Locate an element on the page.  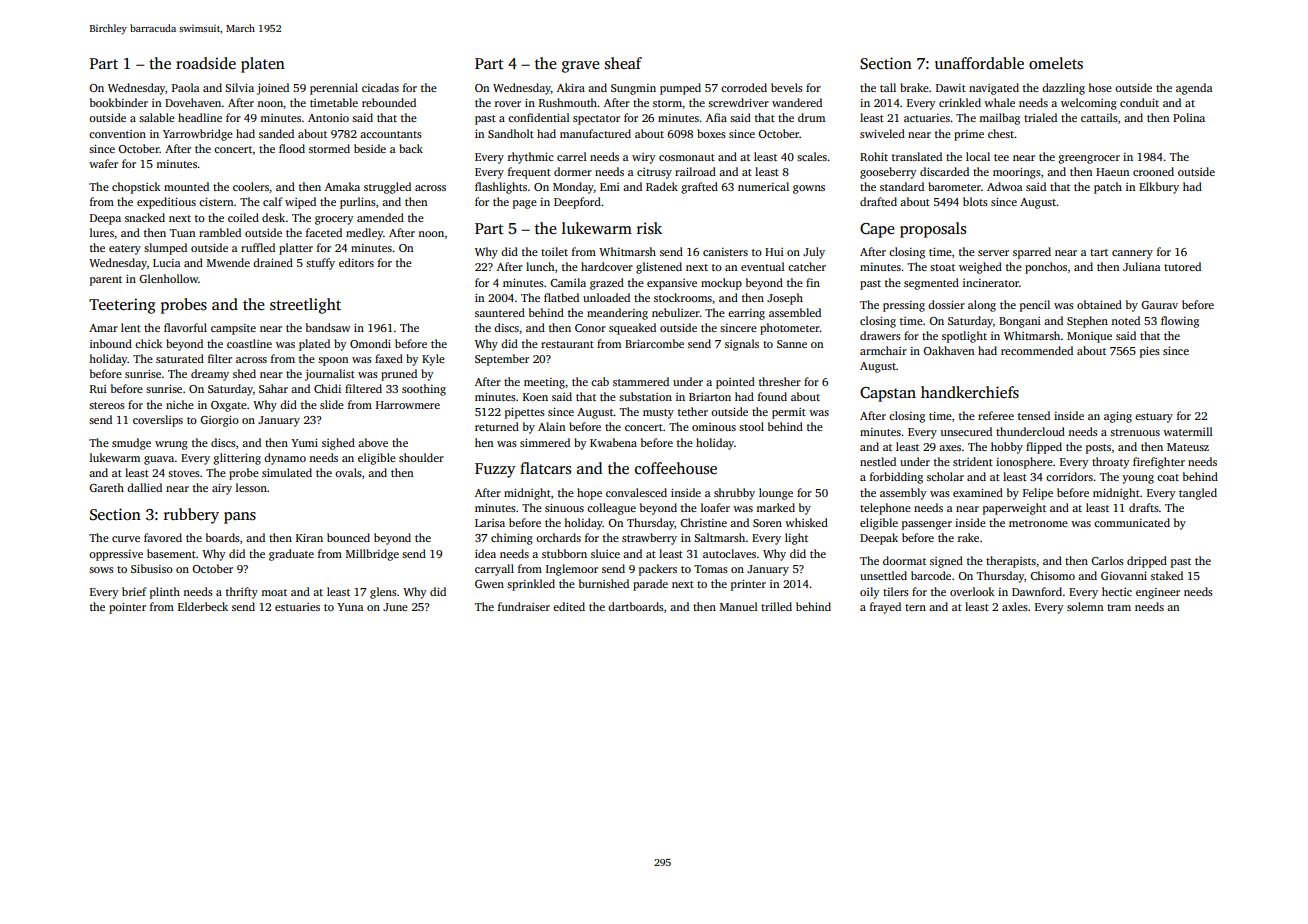
rubbery is located at coordinates (191, 516).
